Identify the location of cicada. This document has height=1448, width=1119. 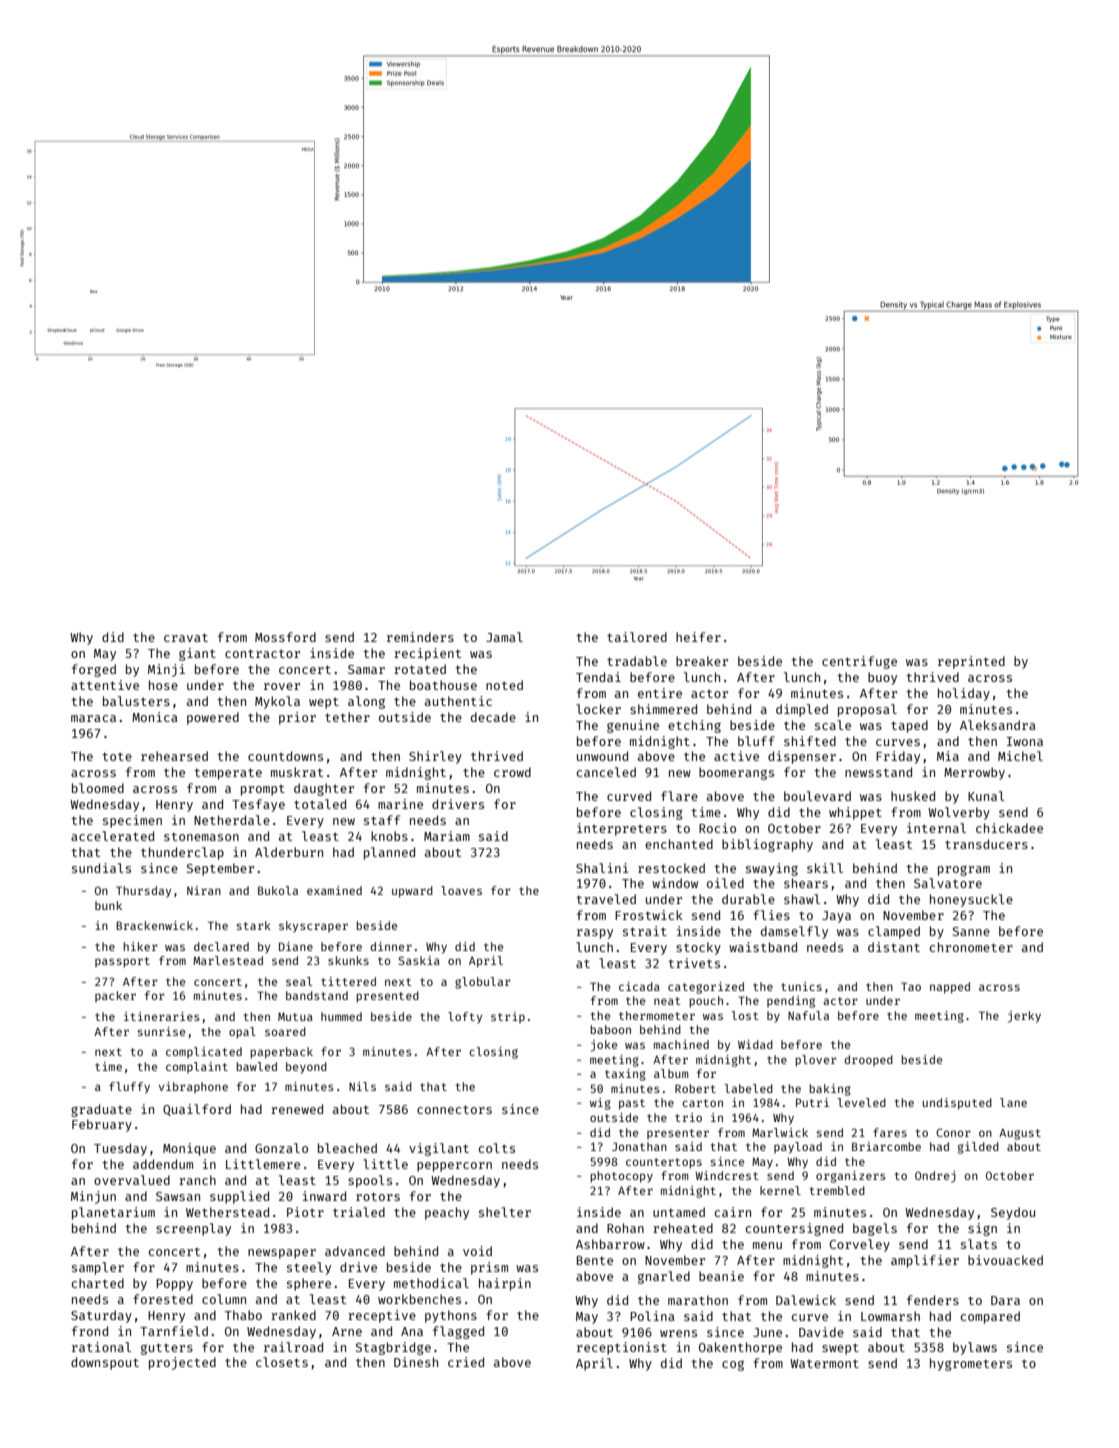
(639, 986).
